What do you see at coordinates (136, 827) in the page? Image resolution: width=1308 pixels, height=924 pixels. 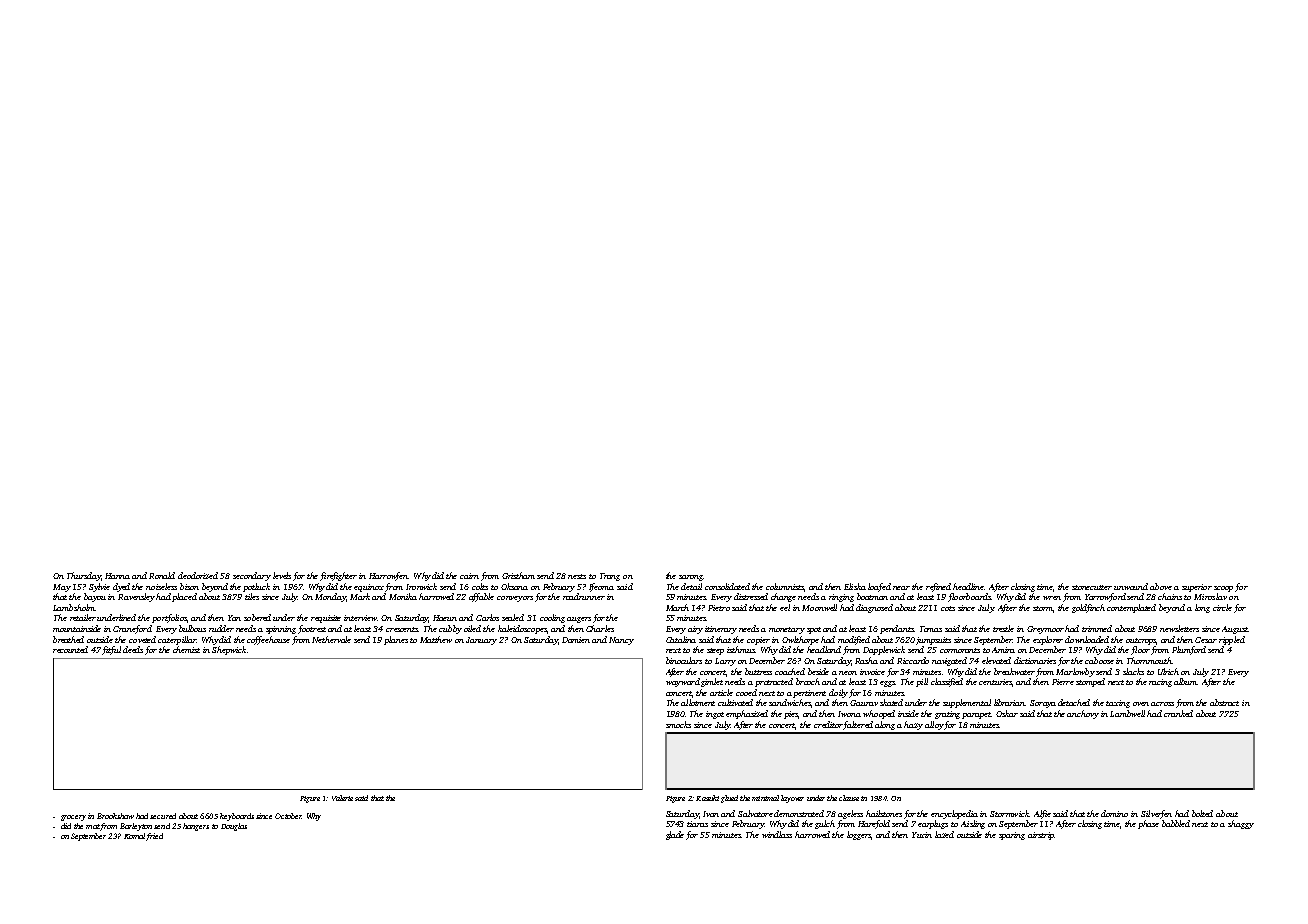 I see `Barleyton` at bounding box center [136, 827].
